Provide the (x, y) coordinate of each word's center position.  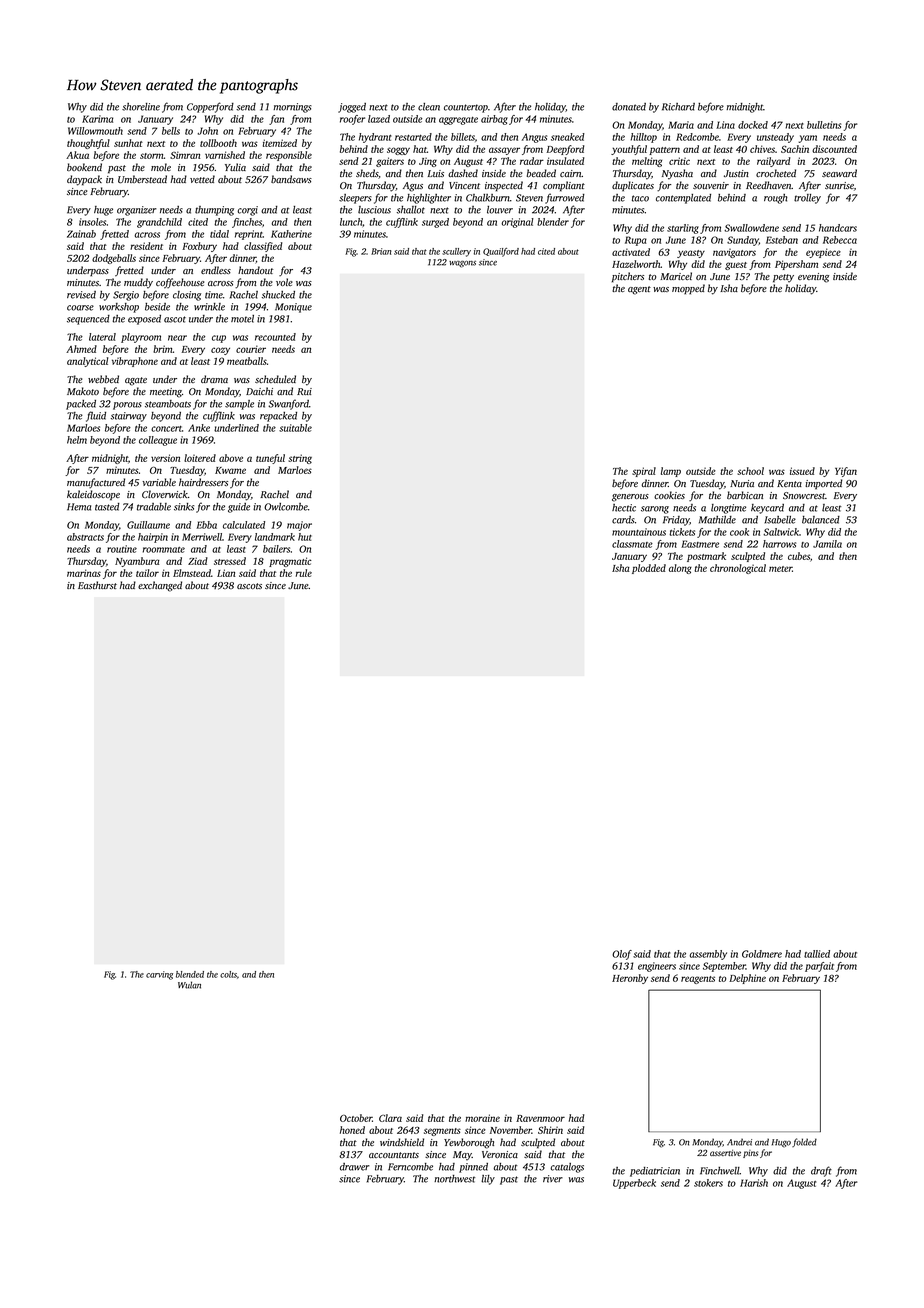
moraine (482, 1118)
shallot (411, 210)
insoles (93, 222)
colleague (158, 441)
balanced (821, 520)
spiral (644, 472)
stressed (230, 561)
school (750, 471)
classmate (632, 544)
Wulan (189, 985)
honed (352, 1130)
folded (804, 1142)
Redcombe (697, 137)
